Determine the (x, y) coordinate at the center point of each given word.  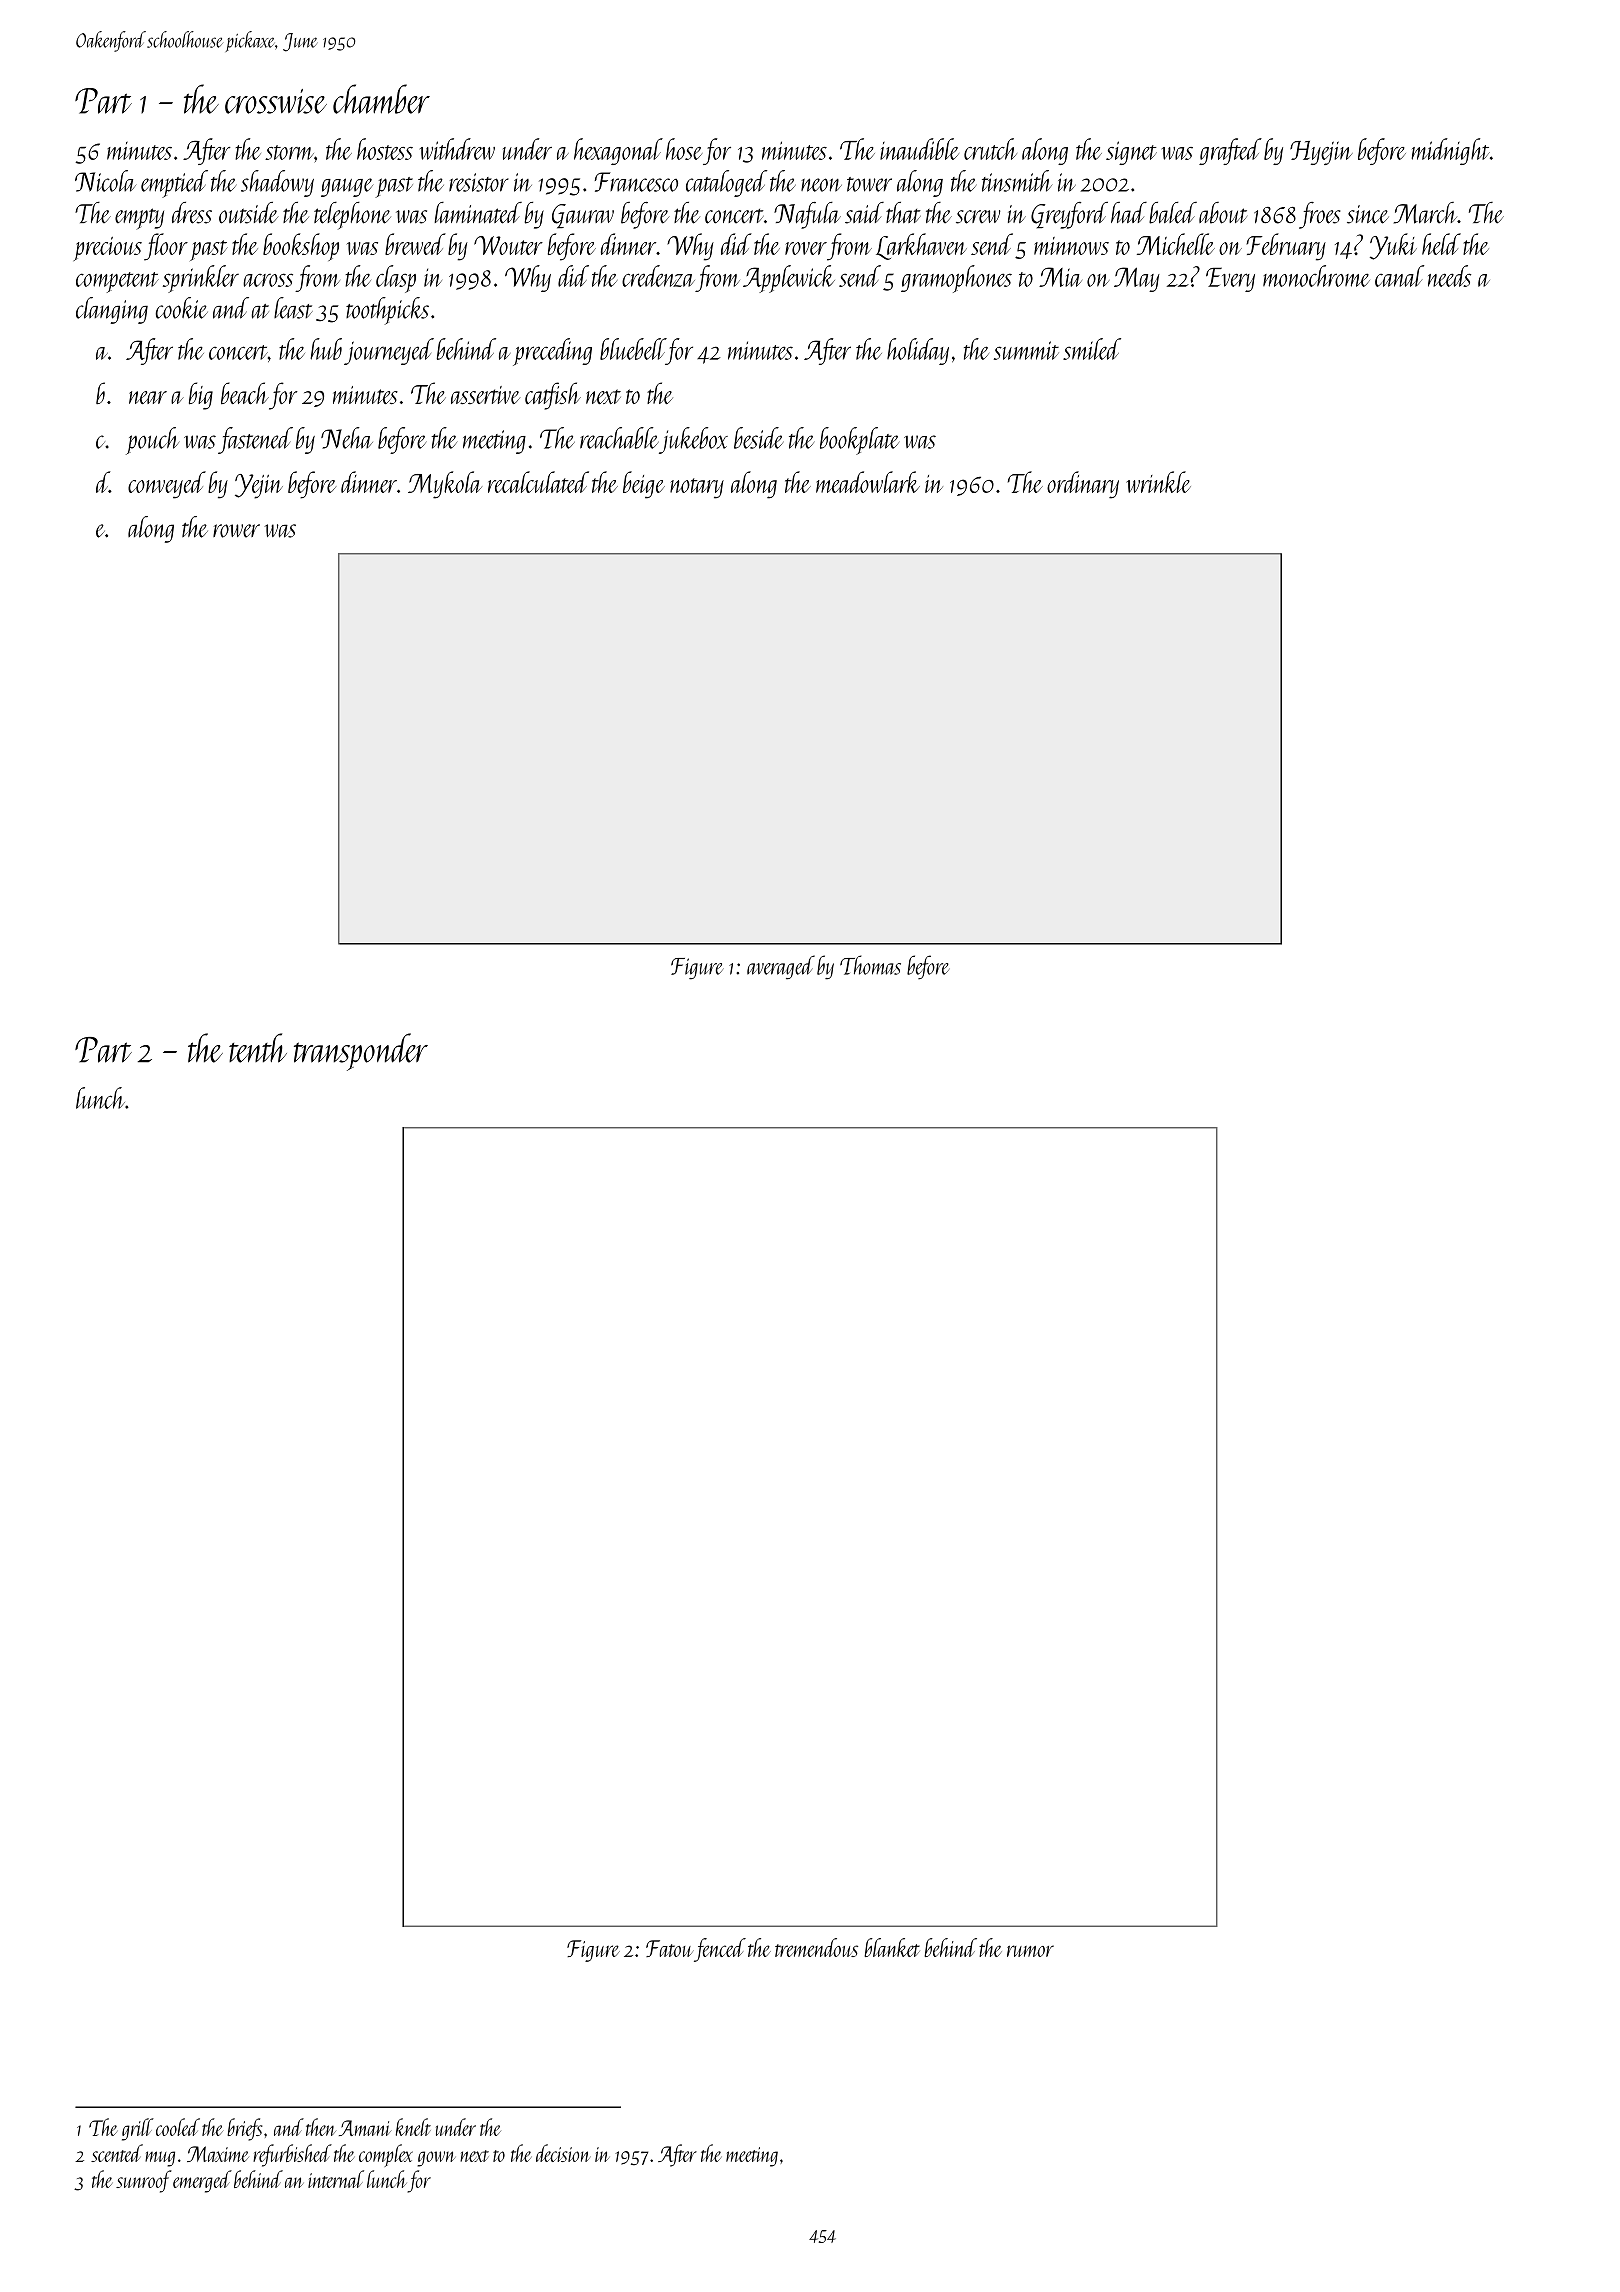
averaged (781, 967)
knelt (413, 2127)
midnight (1450, 151)
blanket (892, 1947)
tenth (258, 1048)
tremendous (816, 1947)
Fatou (670, 1948)
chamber (381, 99)
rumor (1030, 1951)
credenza (658, 276)
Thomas (870, 965)
